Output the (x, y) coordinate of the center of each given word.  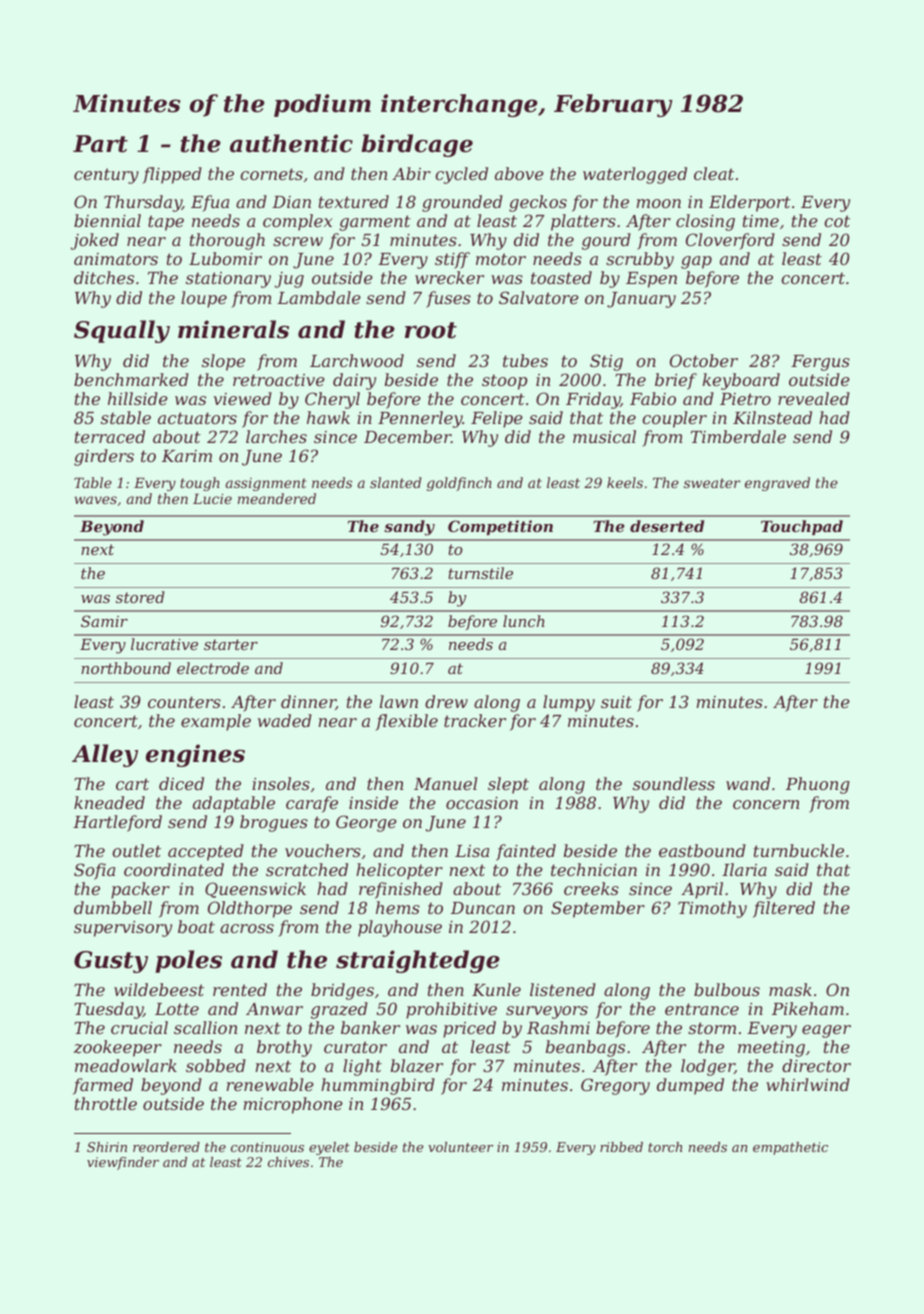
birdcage (417, 145)
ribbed (621, 1147)
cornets (271, 174)
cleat (714, 173)
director (816, 1065)
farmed (103, 1086)
